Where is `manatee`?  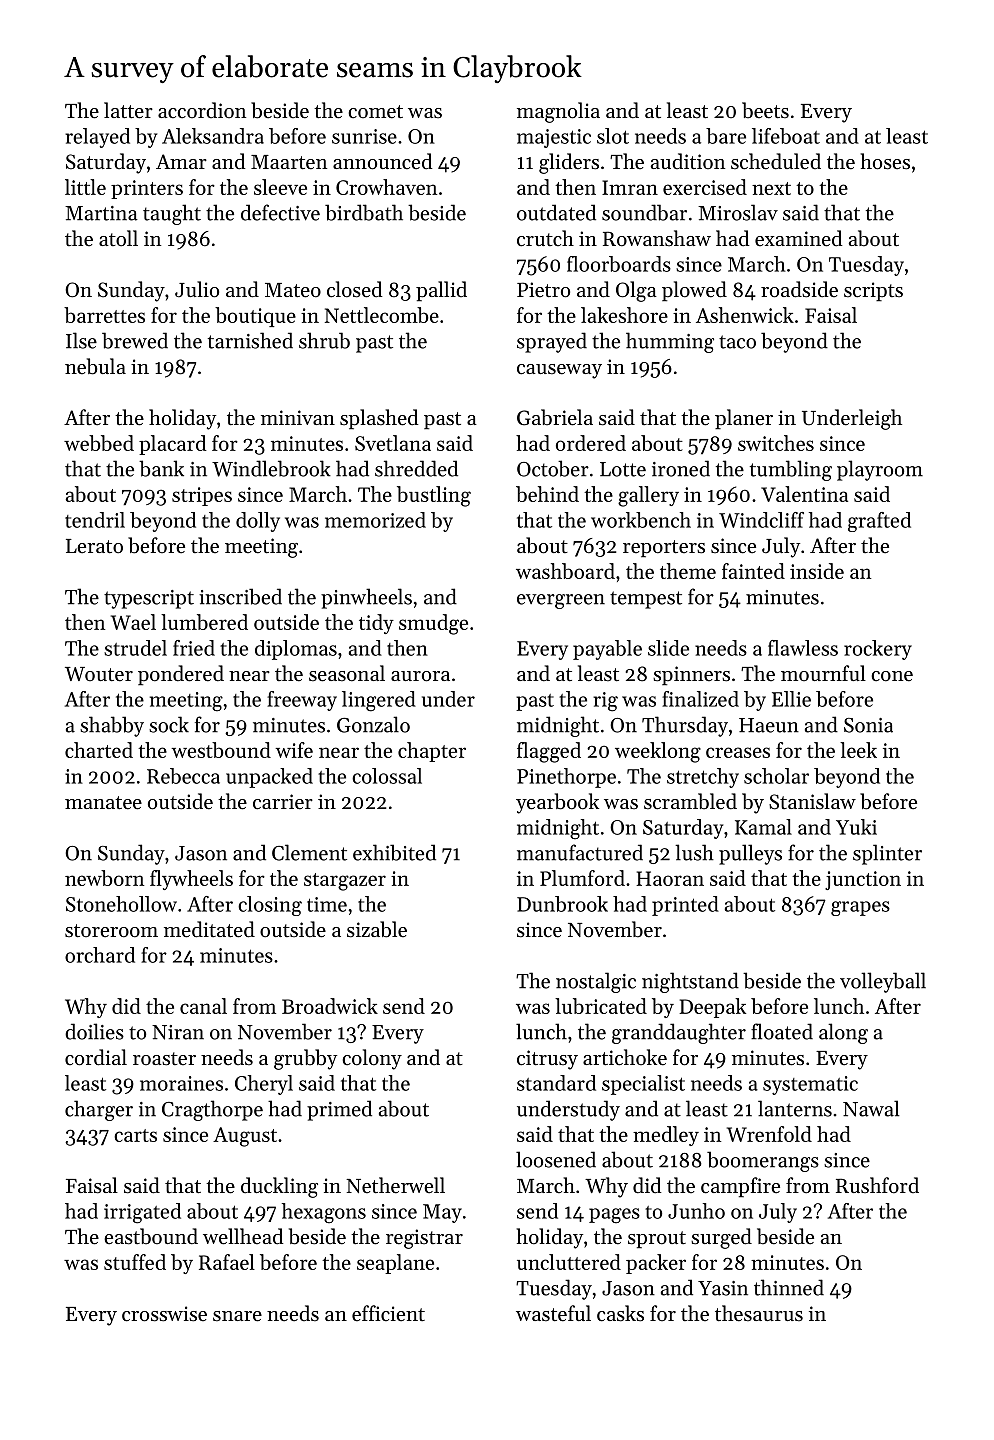 manatee is located at coordinates (103, 803).
